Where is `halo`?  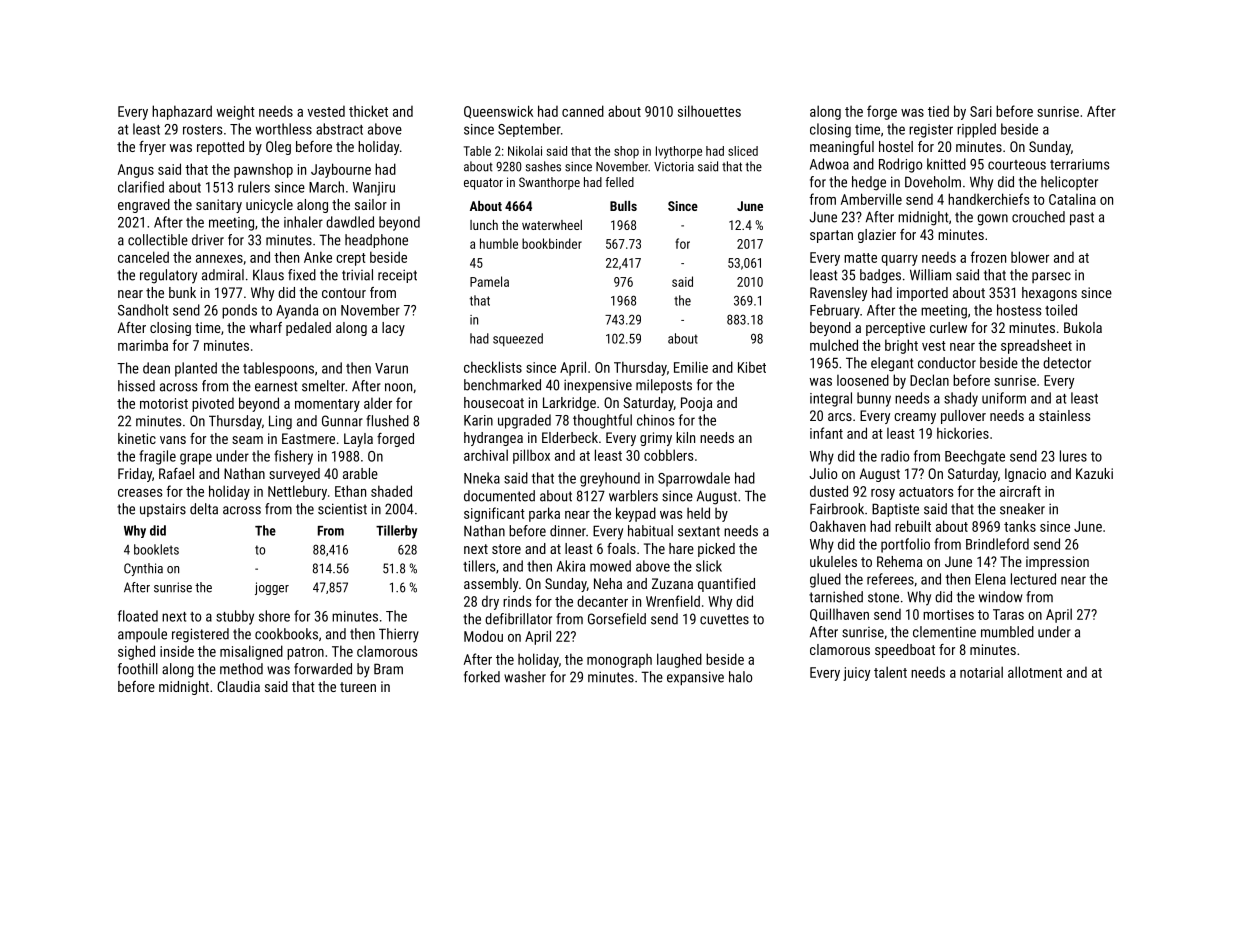 halo is located at coordinates (740, 677).
